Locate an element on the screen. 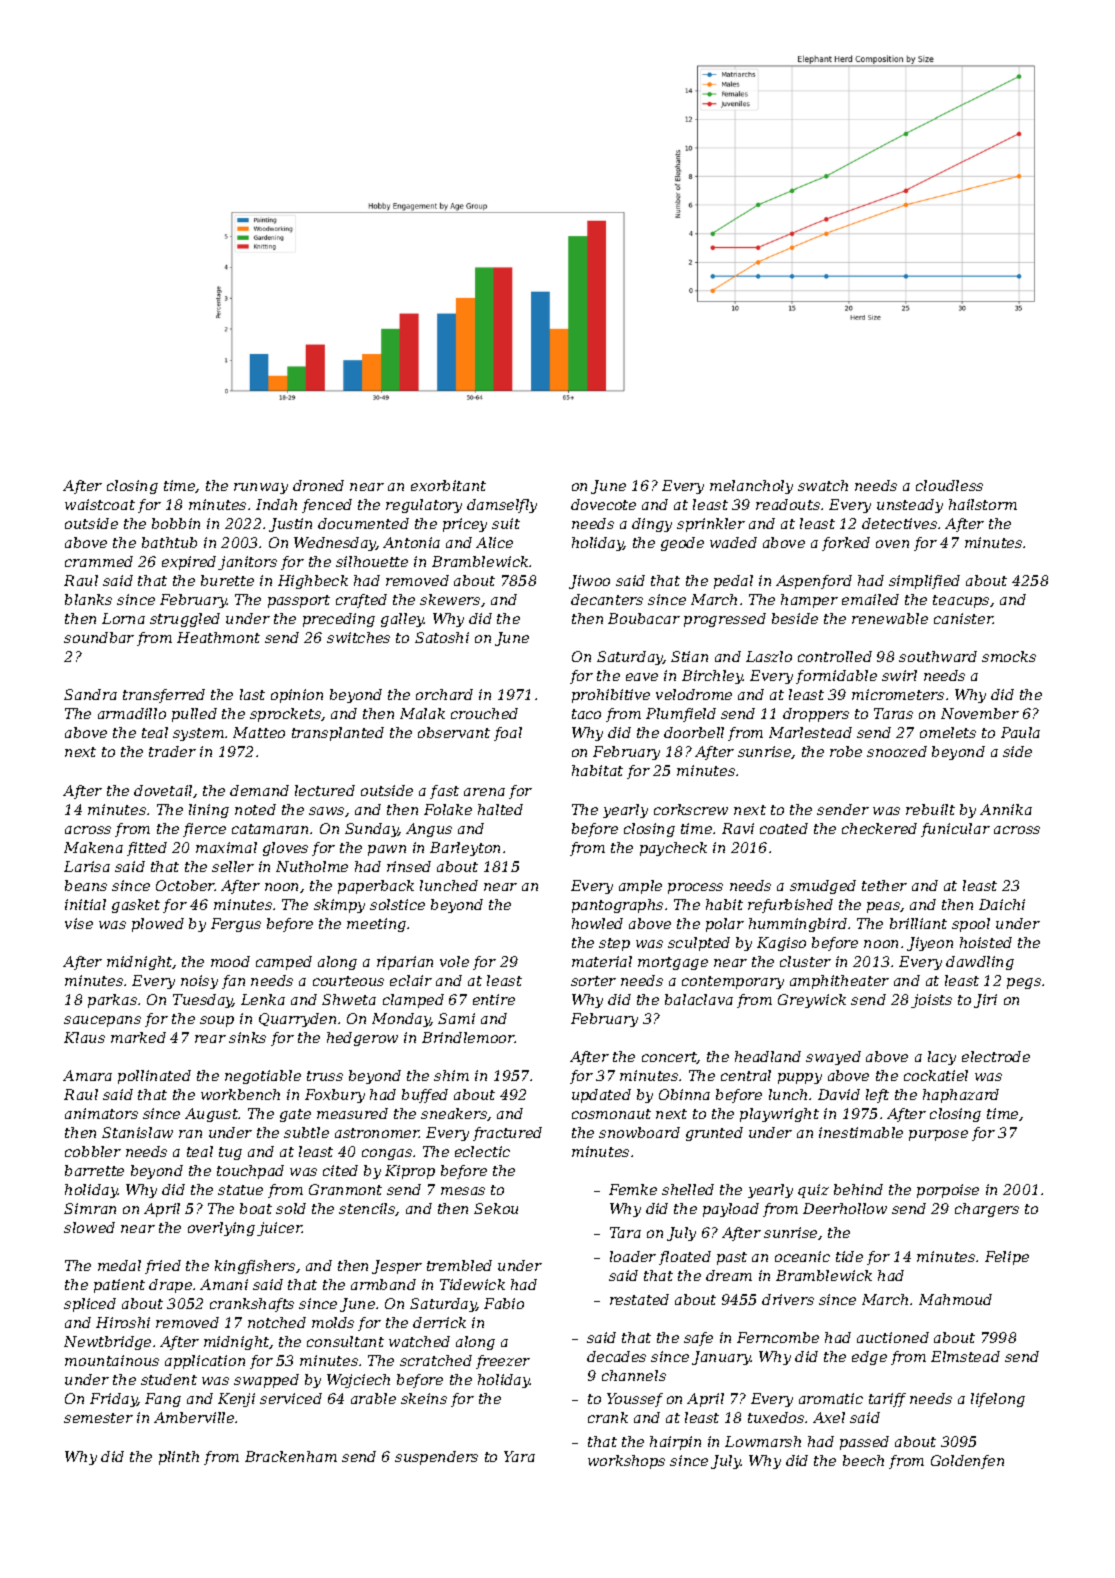 The width and height of the screenshot is (1115, 1578). oceanic is located at coordinates (802, 1256).
